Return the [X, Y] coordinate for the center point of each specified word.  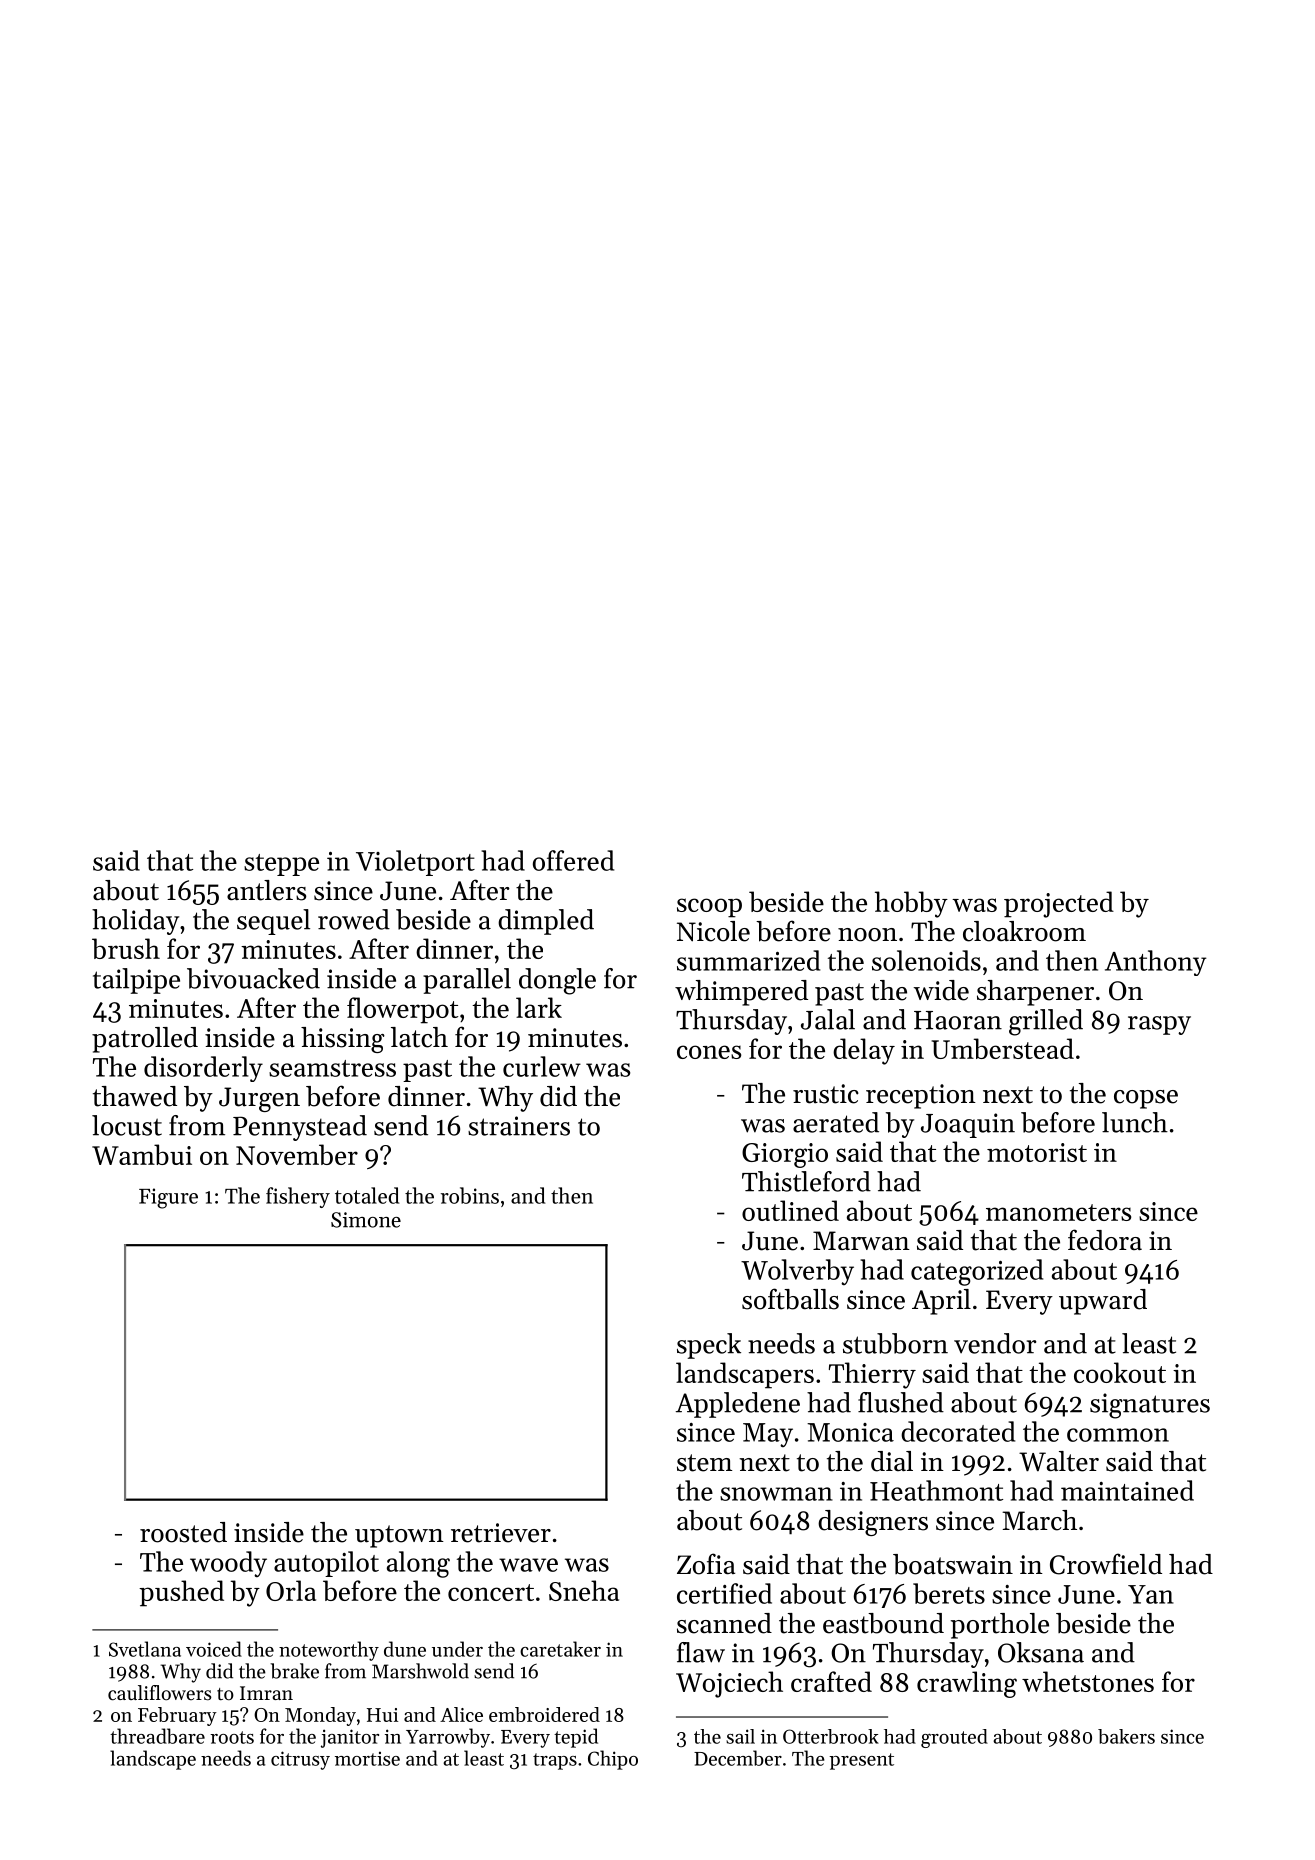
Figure [168, 1198]
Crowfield [1106, 1564]
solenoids [926, 960]
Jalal [828, 1019]
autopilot [326, 1564]
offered [573, 860]
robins [470, 1195]
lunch [1135, 1122]
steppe [281, 865]
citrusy [300, 1760]
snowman [776, 1494]
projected [1059, 904]
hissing [343, 1040]
